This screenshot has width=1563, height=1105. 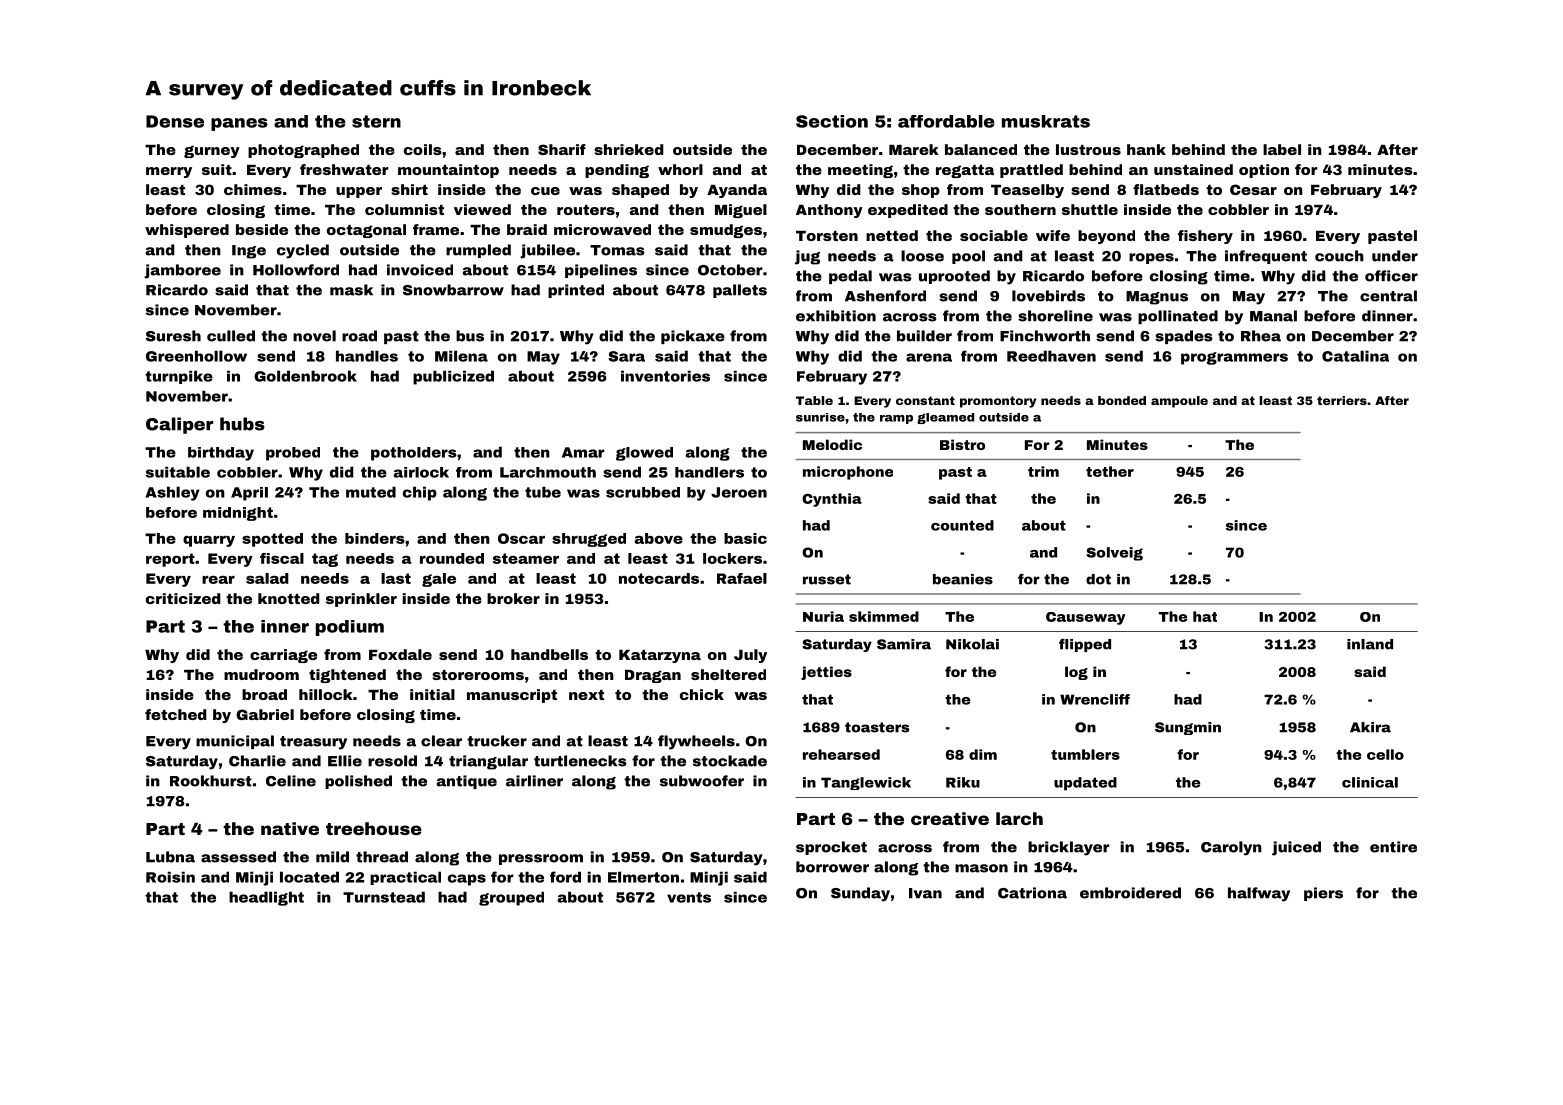 I want to click on Dense, so click(x=175, y=121).
